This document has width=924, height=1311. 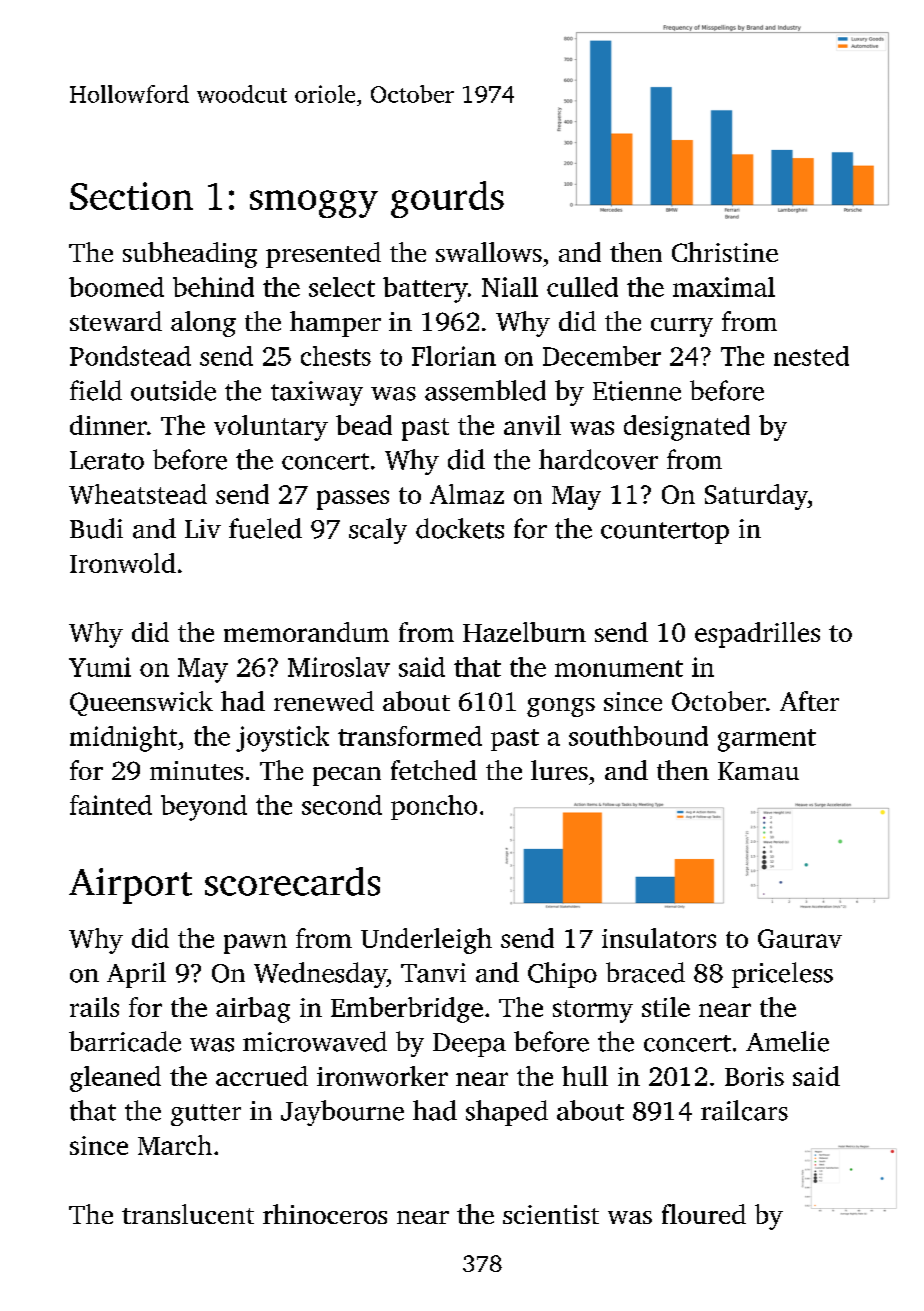 I want to click on gleaned, so click(x=115, y=1079).
